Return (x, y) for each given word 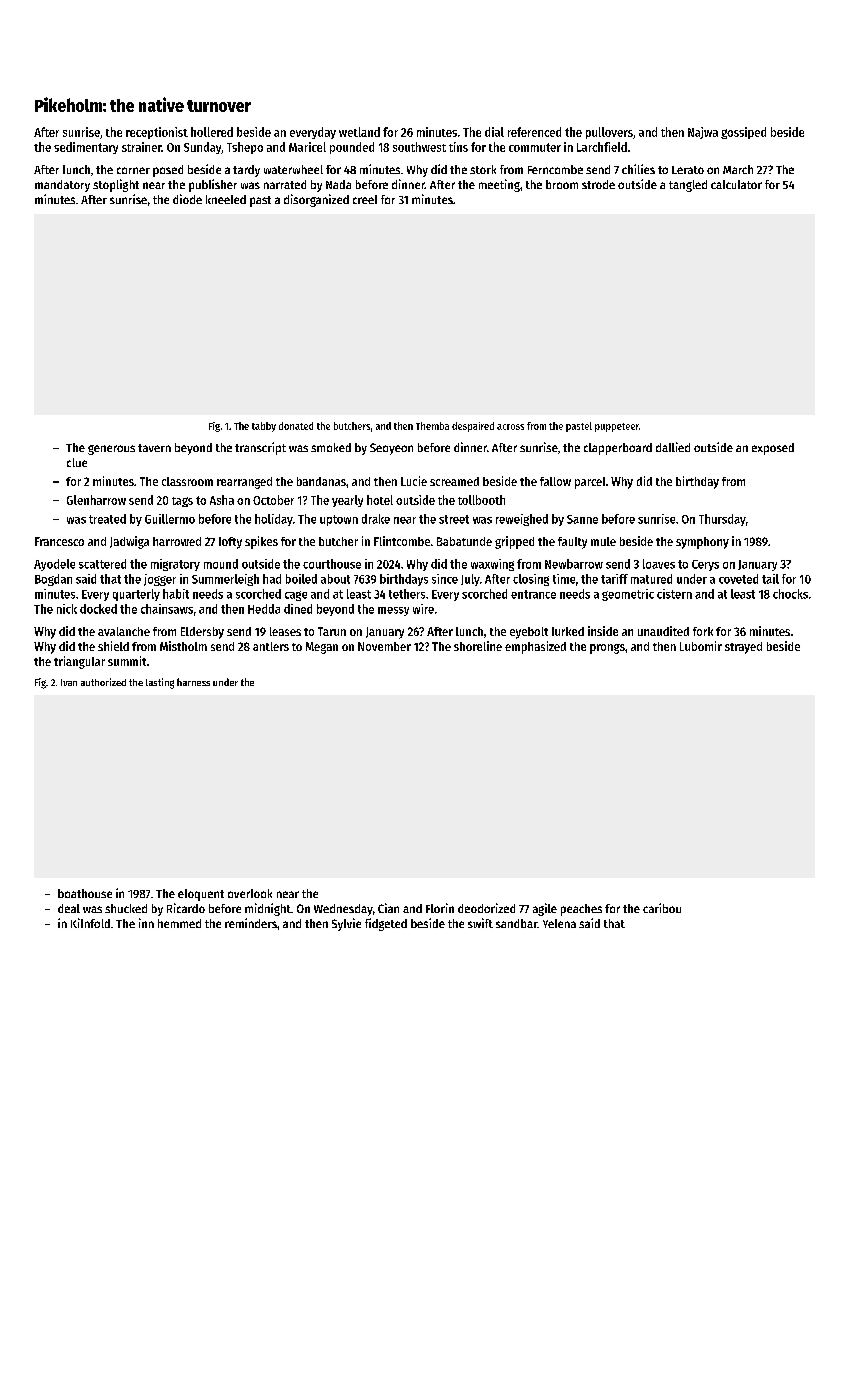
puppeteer (617, 427)
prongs (607, 649)
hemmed (179, 923)
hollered (212, 132)
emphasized (535, 647)
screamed (454, 481)
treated (107, 519)
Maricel (307, 147)
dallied (673, 447)
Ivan (69, 682)
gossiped (743, 133)
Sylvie (346, 924)
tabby (264, 427)
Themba (432, 426)
